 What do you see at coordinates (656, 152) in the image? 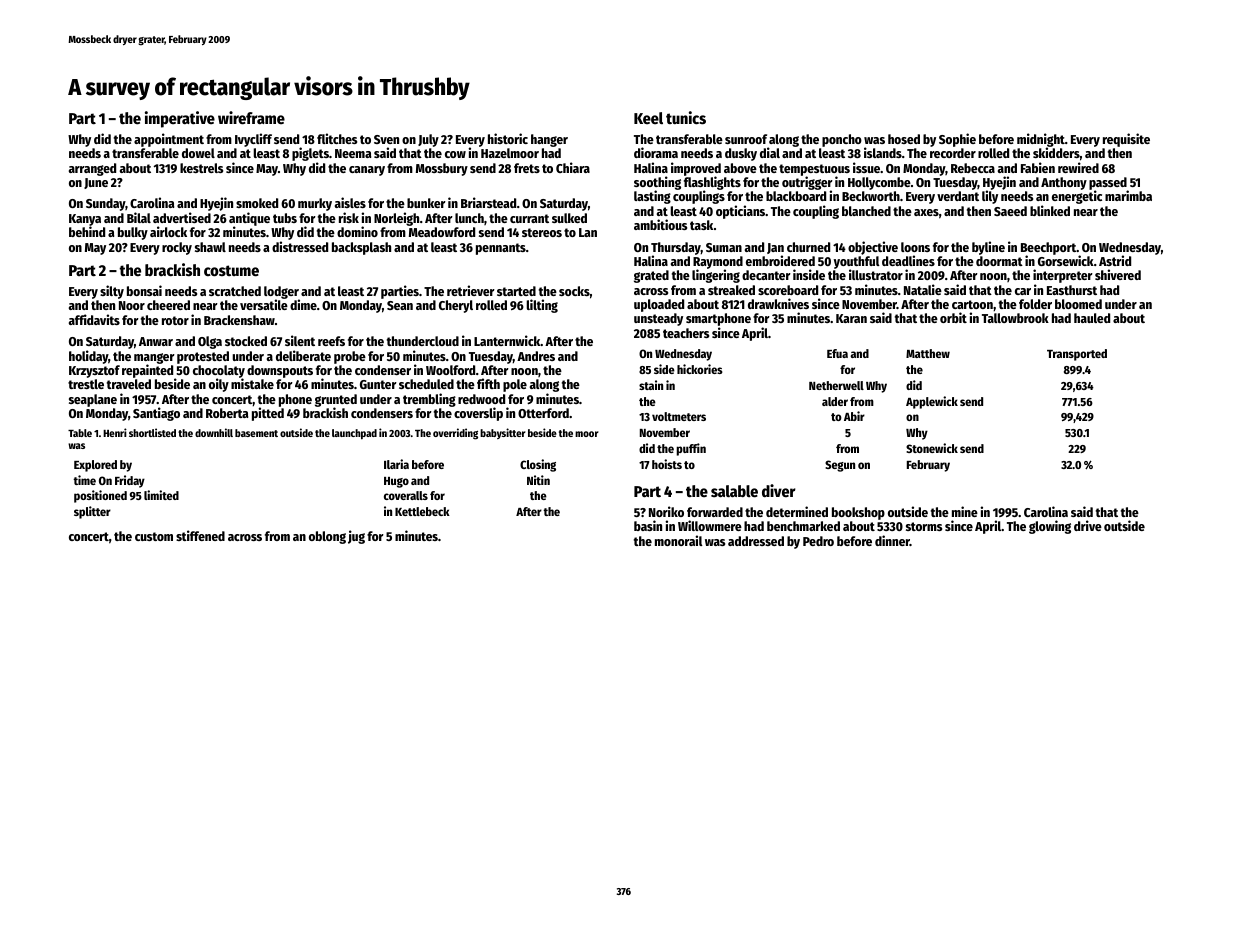
I see `diorama` at bounding box center [656, 152].
